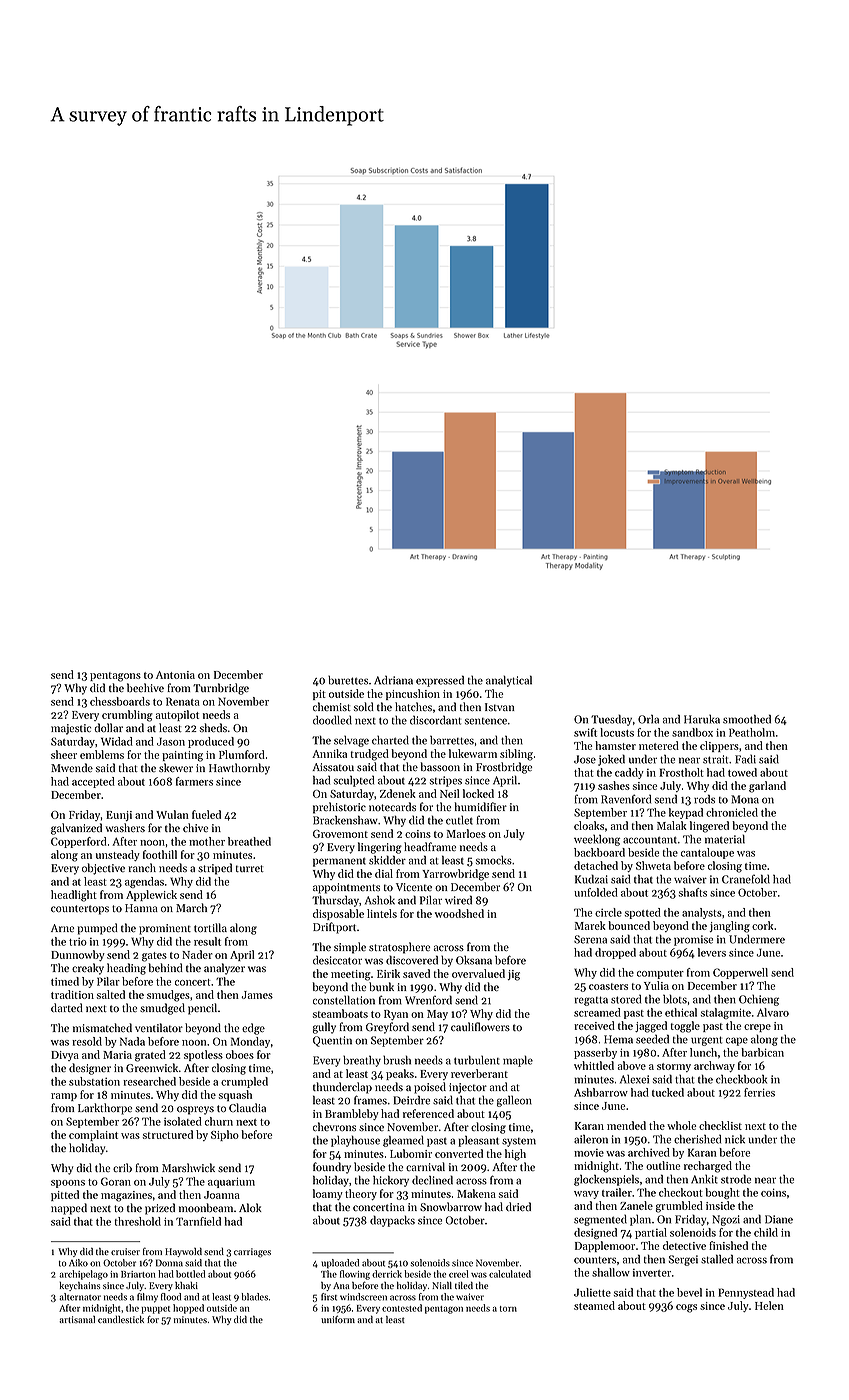 The image size is (849, 1400). Describe the element at coordinates (659, 745) in the screenshot. I see `metered` at that location.
